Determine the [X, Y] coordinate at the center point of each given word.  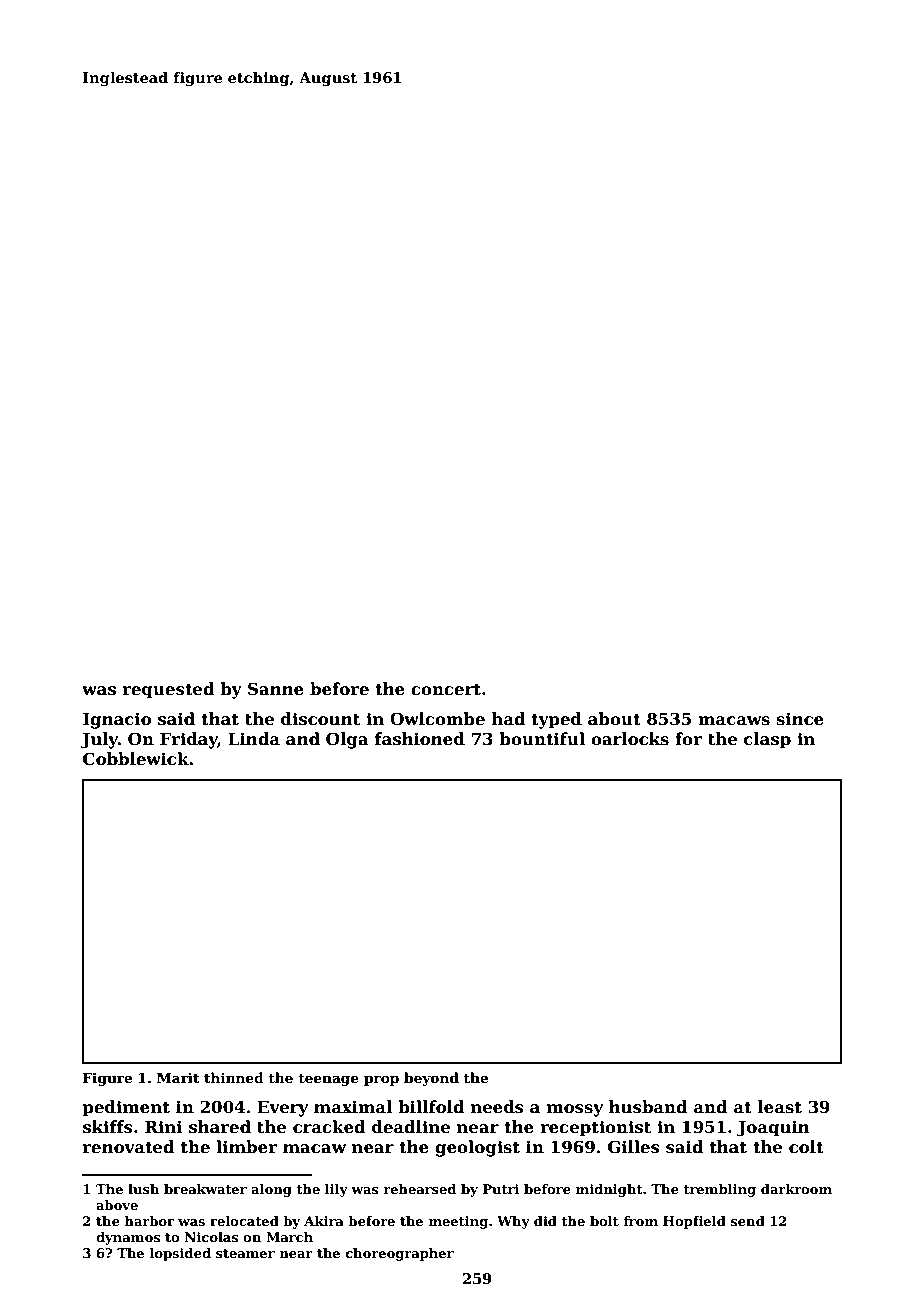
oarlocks [630, 739]
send [748, 1221]
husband [648, 1107]
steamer [245, 1253]
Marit [178, 1078]
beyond [431, 1079]
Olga [347, 740]
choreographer [400, 1254]
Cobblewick [136, 759]
